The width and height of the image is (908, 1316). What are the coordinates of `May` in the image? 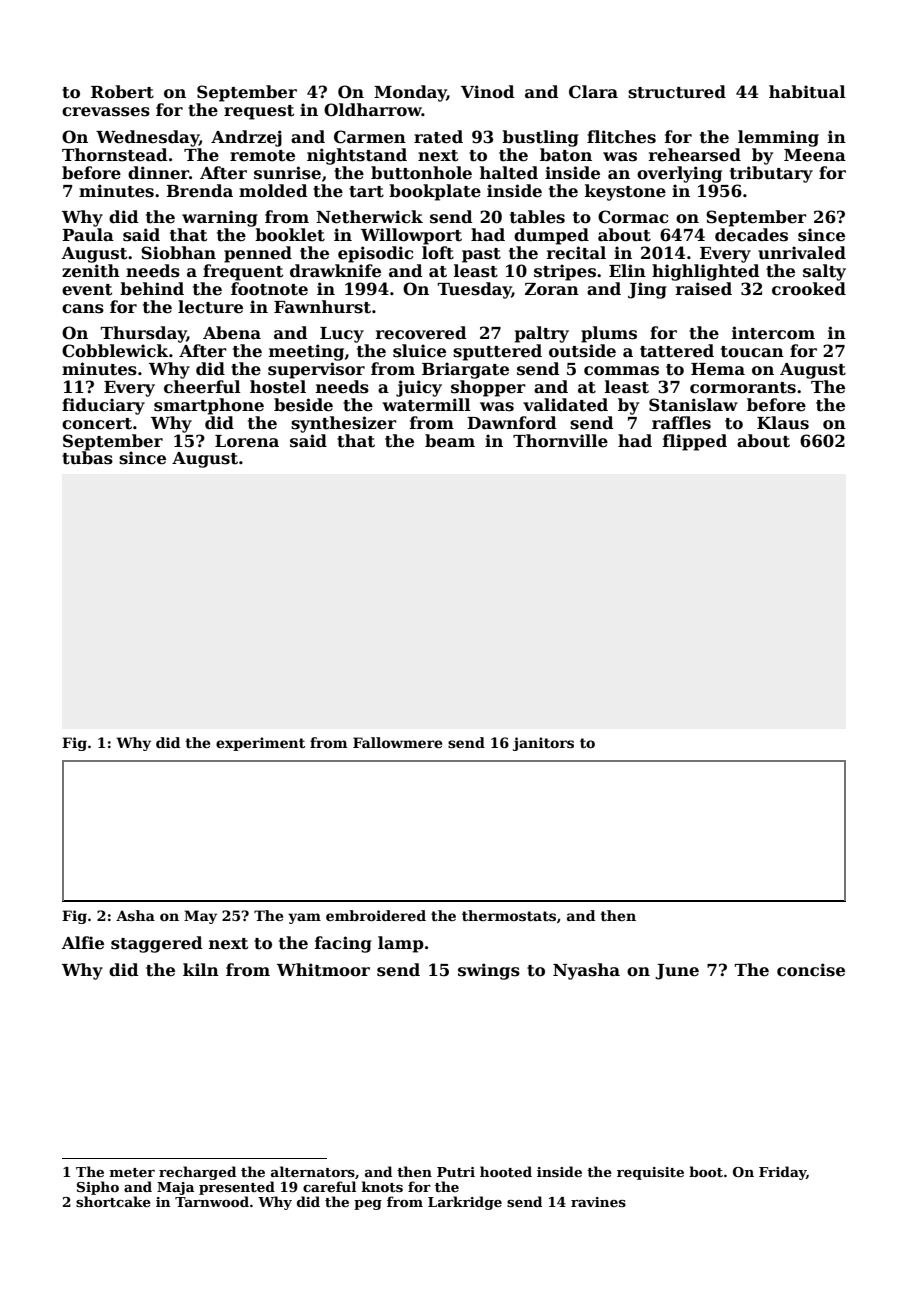 It's located at (200, 917).
